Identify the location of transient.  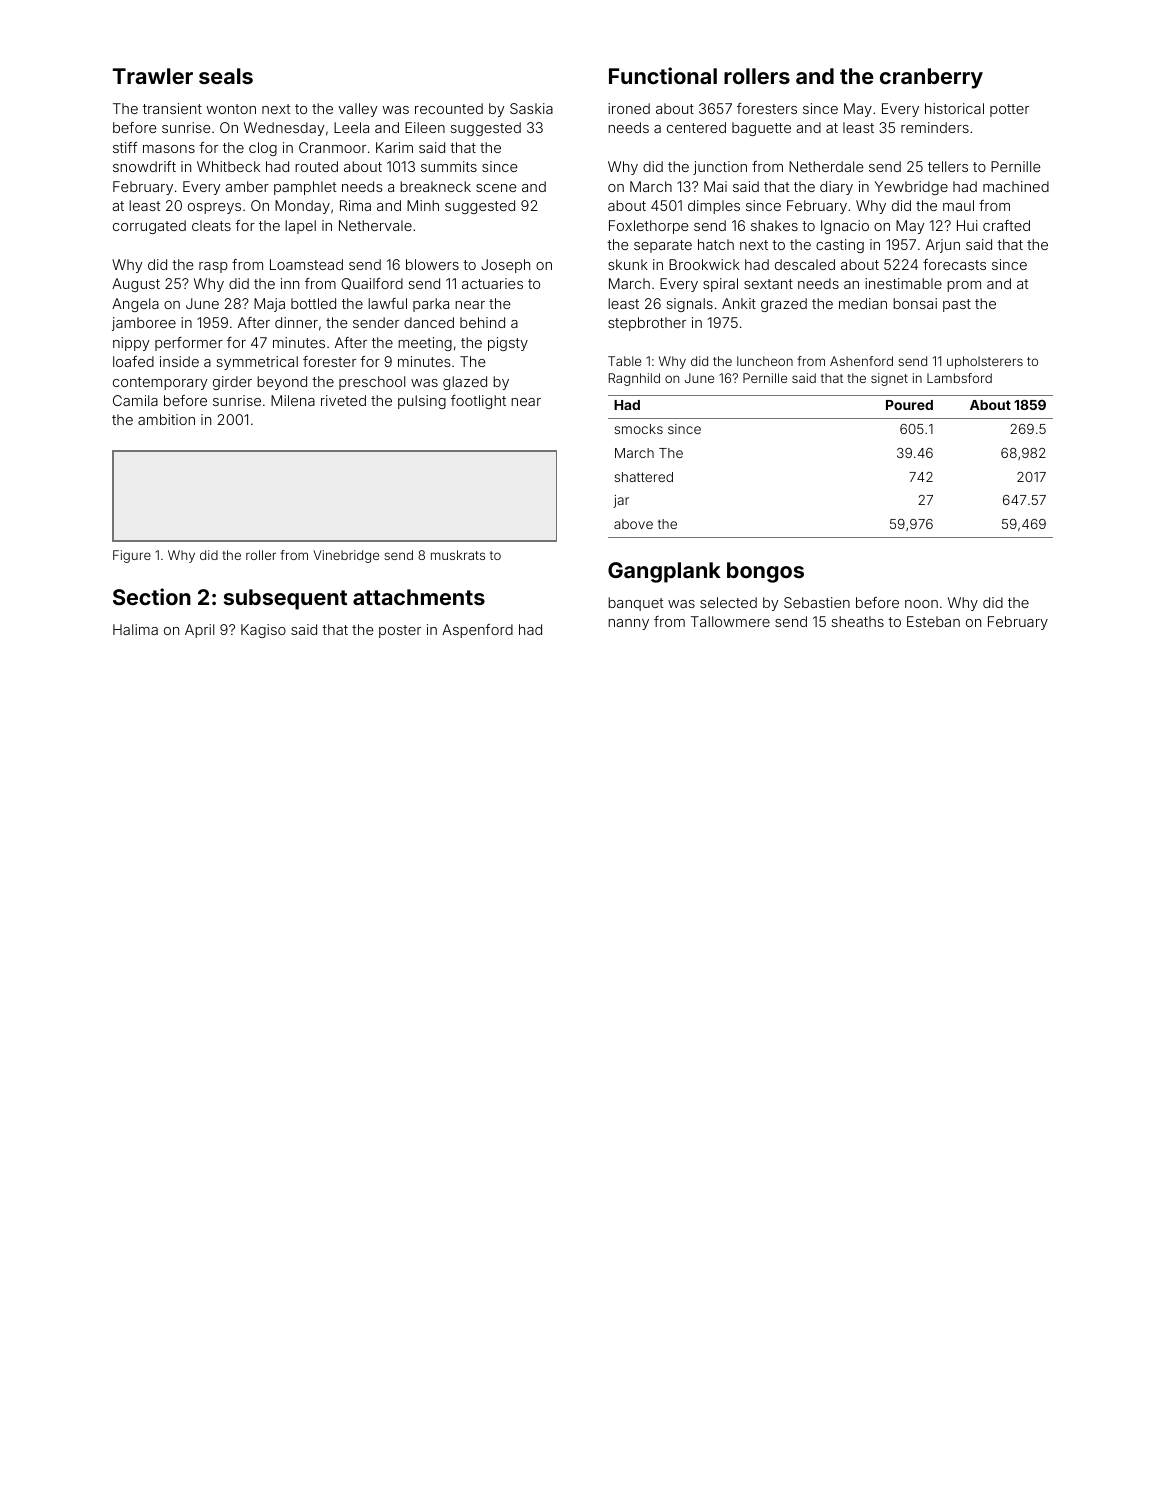
(172, 108).
